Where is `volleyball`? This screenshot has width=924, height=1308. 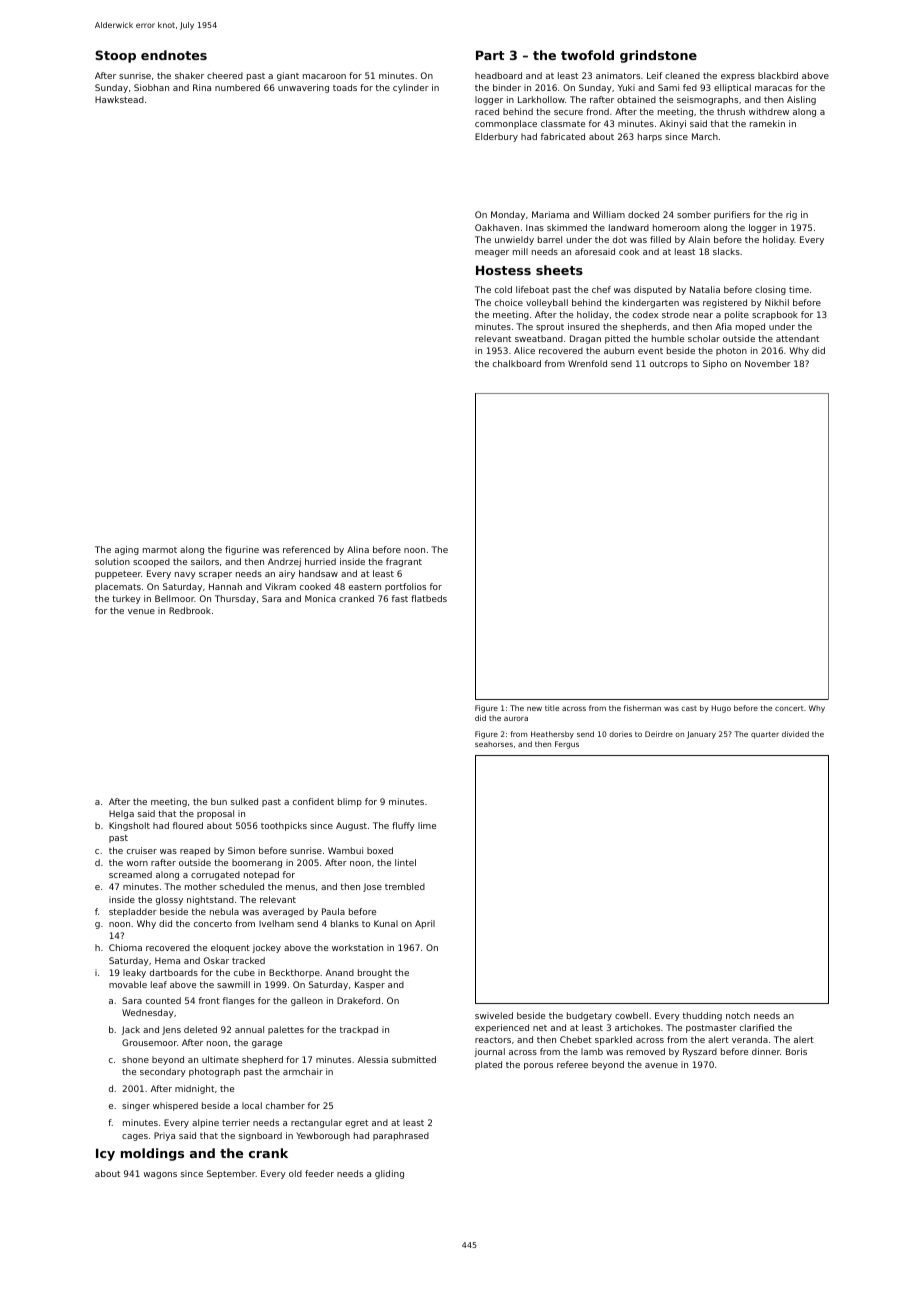
volleyball is located at coordinates (547, 303).
